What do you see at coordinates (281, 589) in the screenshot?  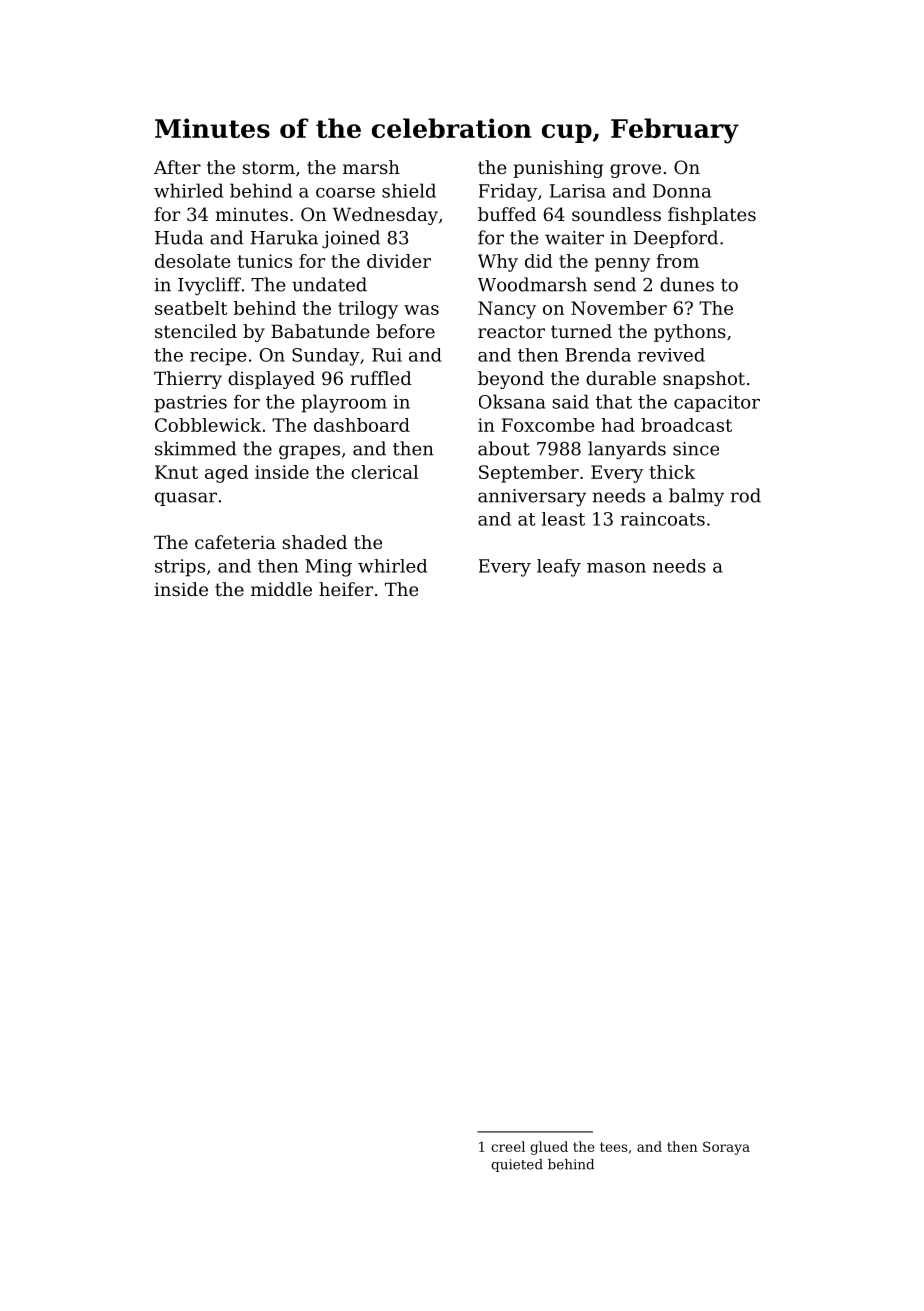 I see `middle` at bounding box center [281, 589].
